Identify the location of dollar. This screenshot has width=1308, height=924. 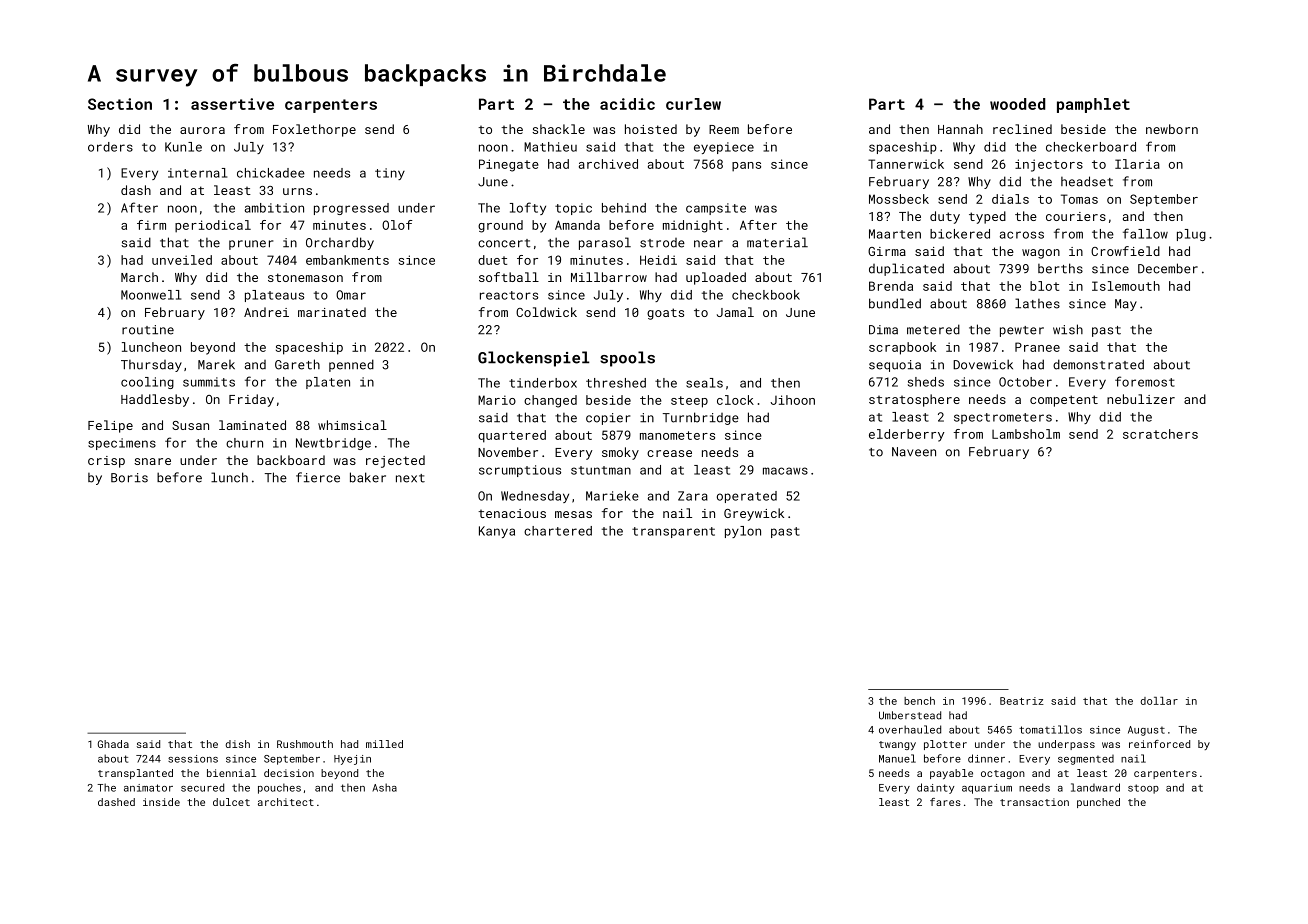
(1159, 701).
